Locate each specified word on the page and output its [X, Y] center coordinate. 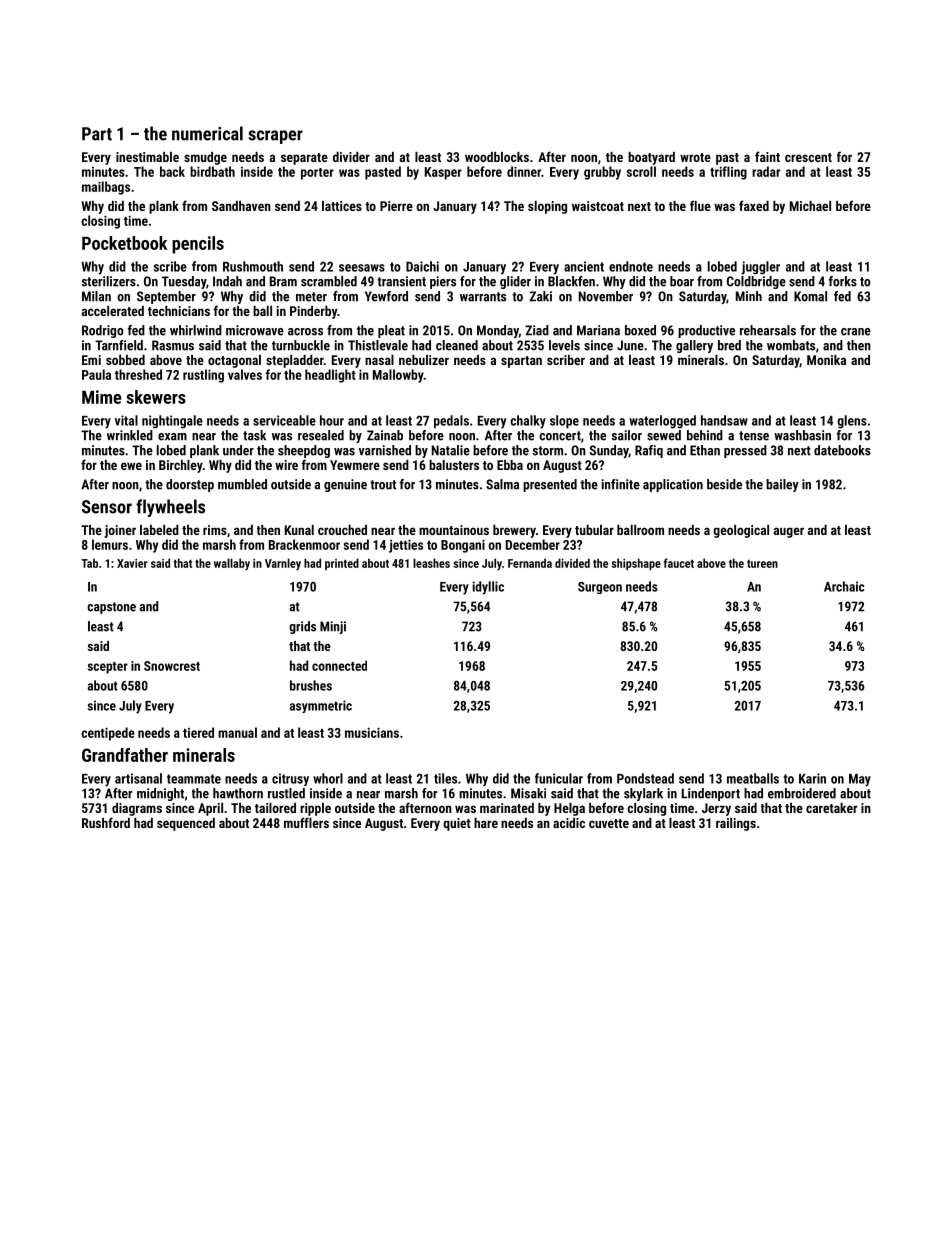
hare [486, 823]
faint [767, 156]
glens [852, 422]
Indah [227, 281]
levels [564, 345]
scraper [275, 137]
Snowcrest [172, 666]
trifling [728, 173]
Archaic [844, 586]
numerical [207, 133]
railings [736, 824]
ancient [584, 266]
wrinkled [130, 435]
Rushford [106, 822]
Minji [333, 627]
